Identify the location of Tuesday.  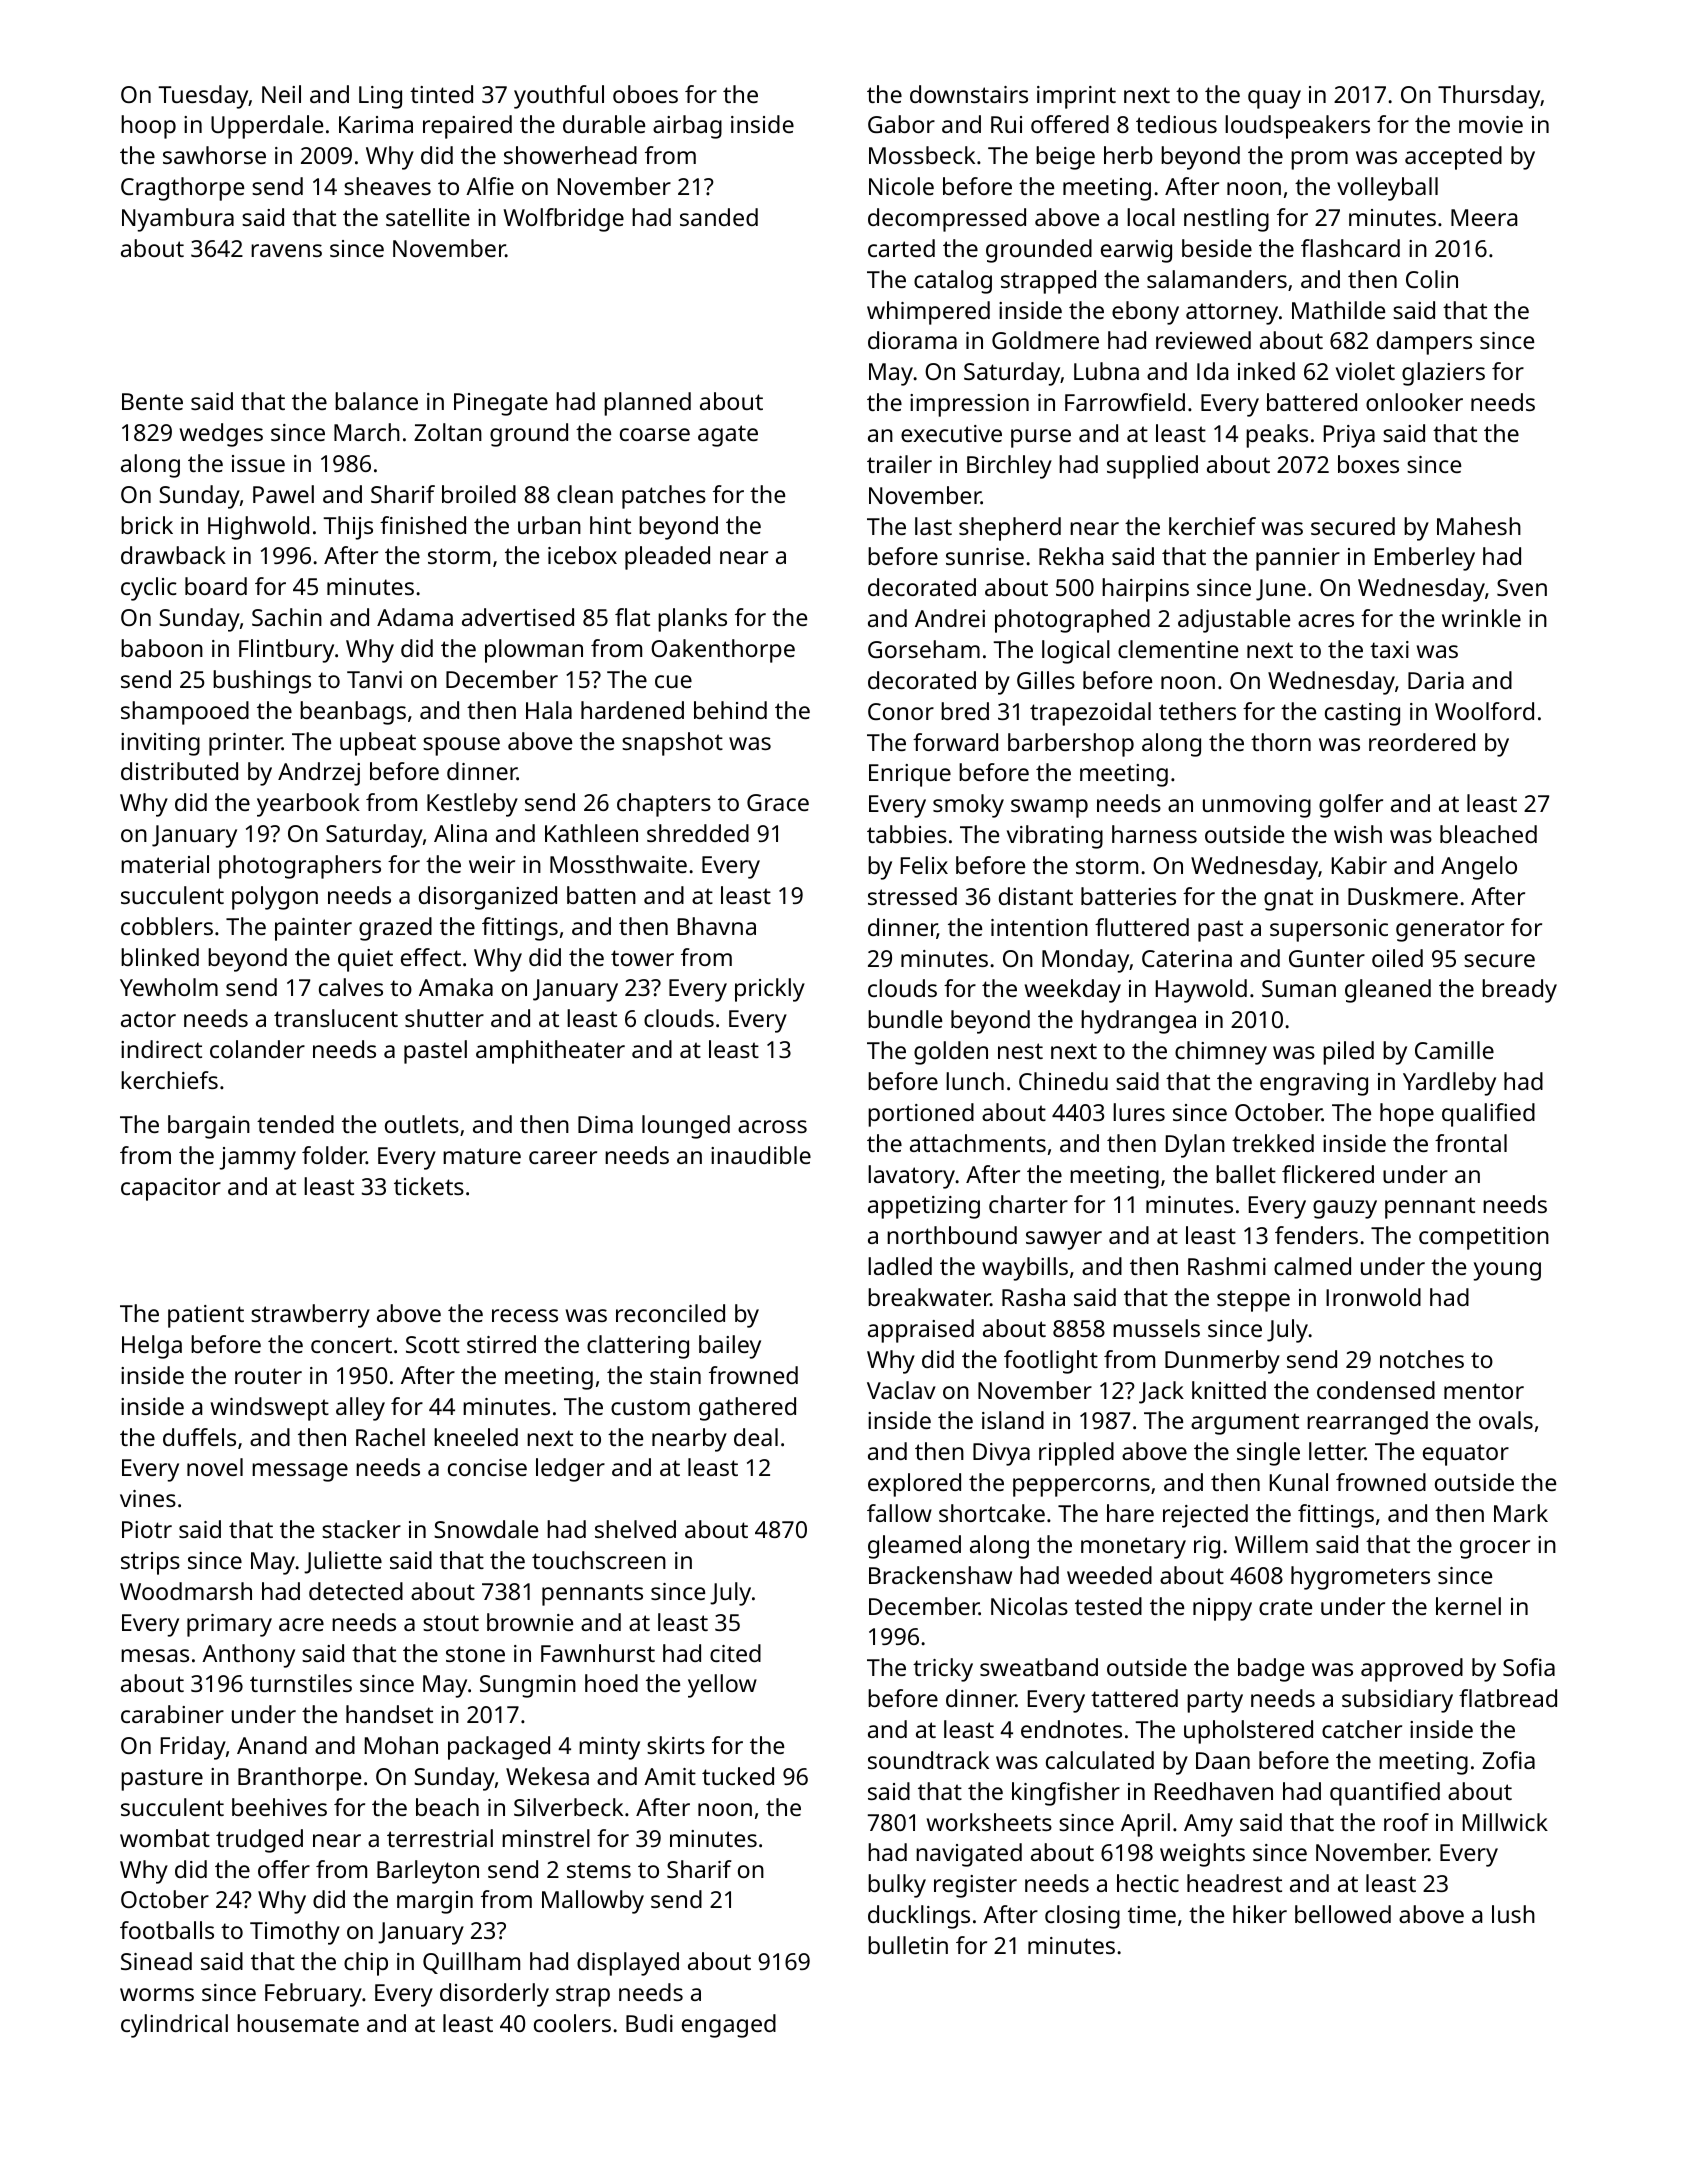
(203, 97).
